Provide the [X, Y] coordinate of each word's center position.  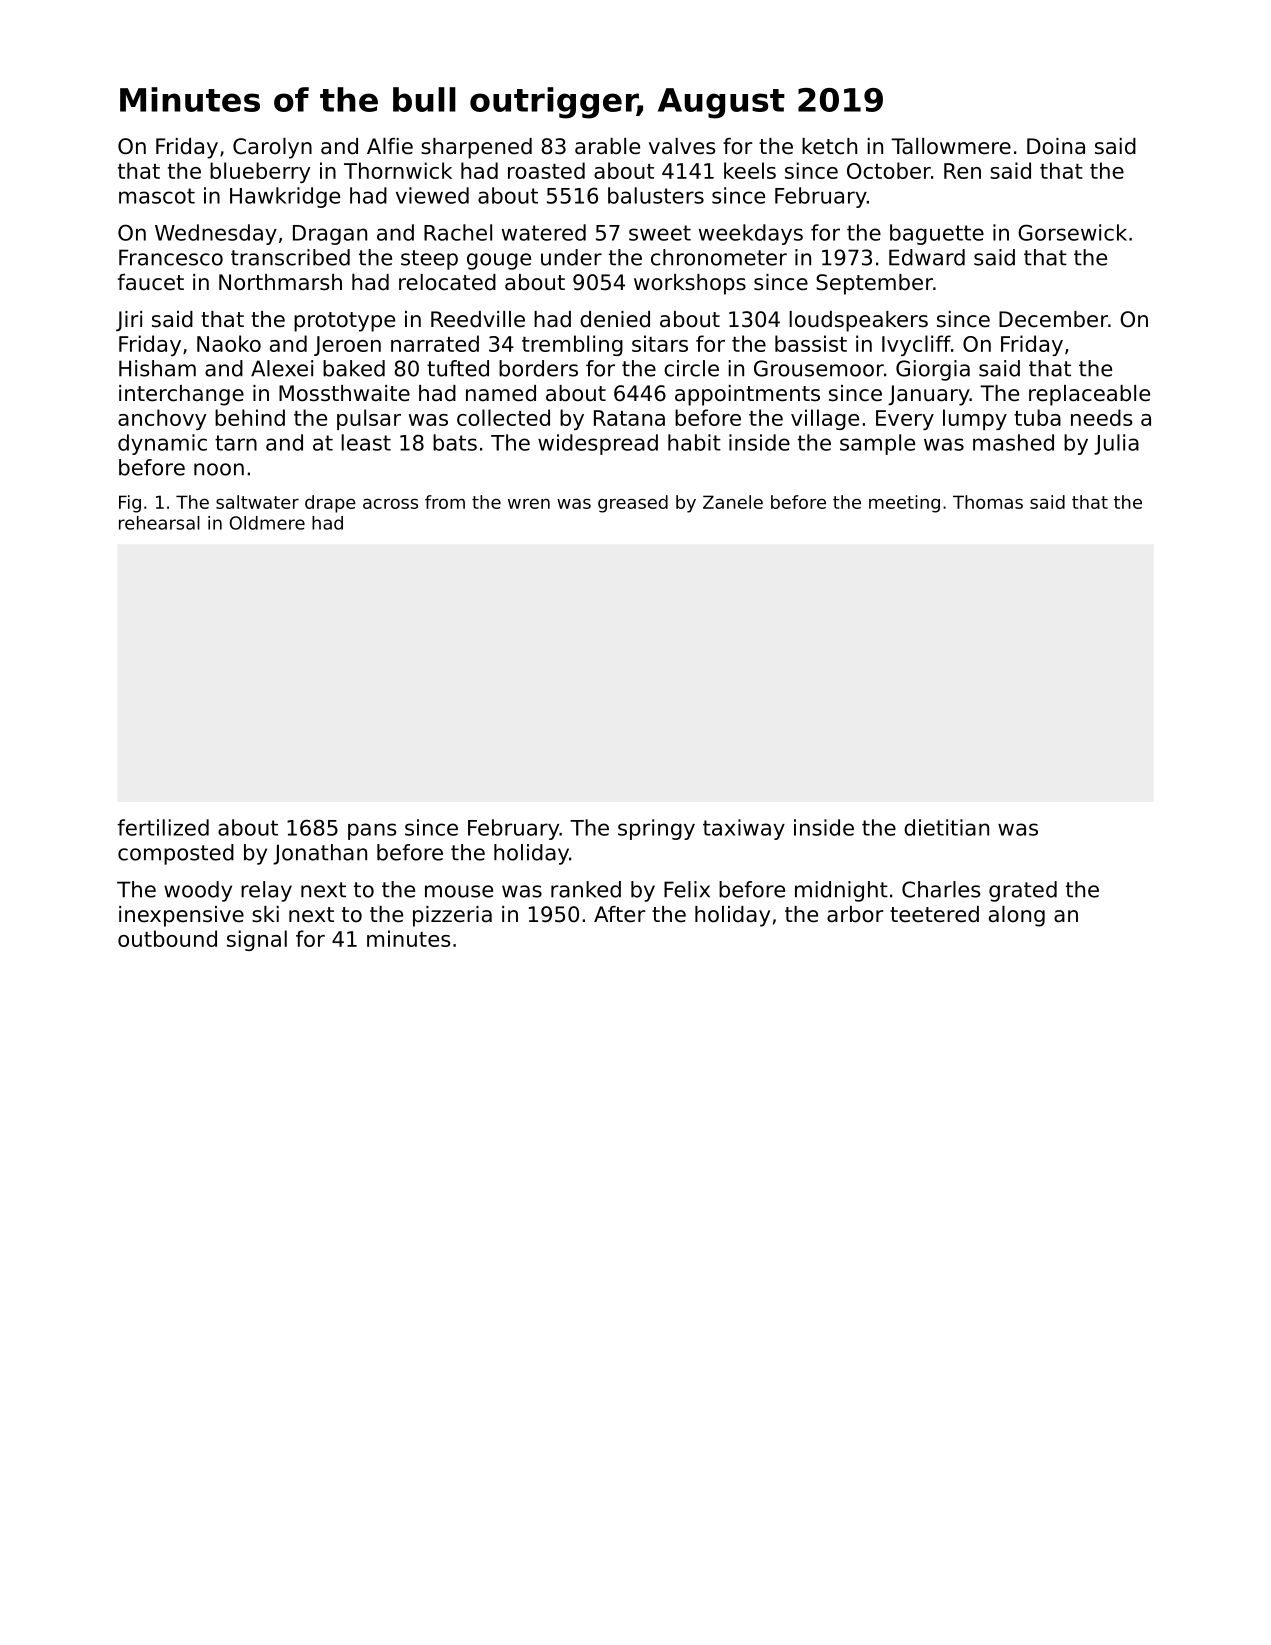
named [501, 393]
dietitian [946, 827]
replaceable [1089, 395]
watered [544, 232]
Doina [1056, 146]
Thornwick [398, 170]
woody [198, 891]
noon [219, 469]
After [619, 914]
